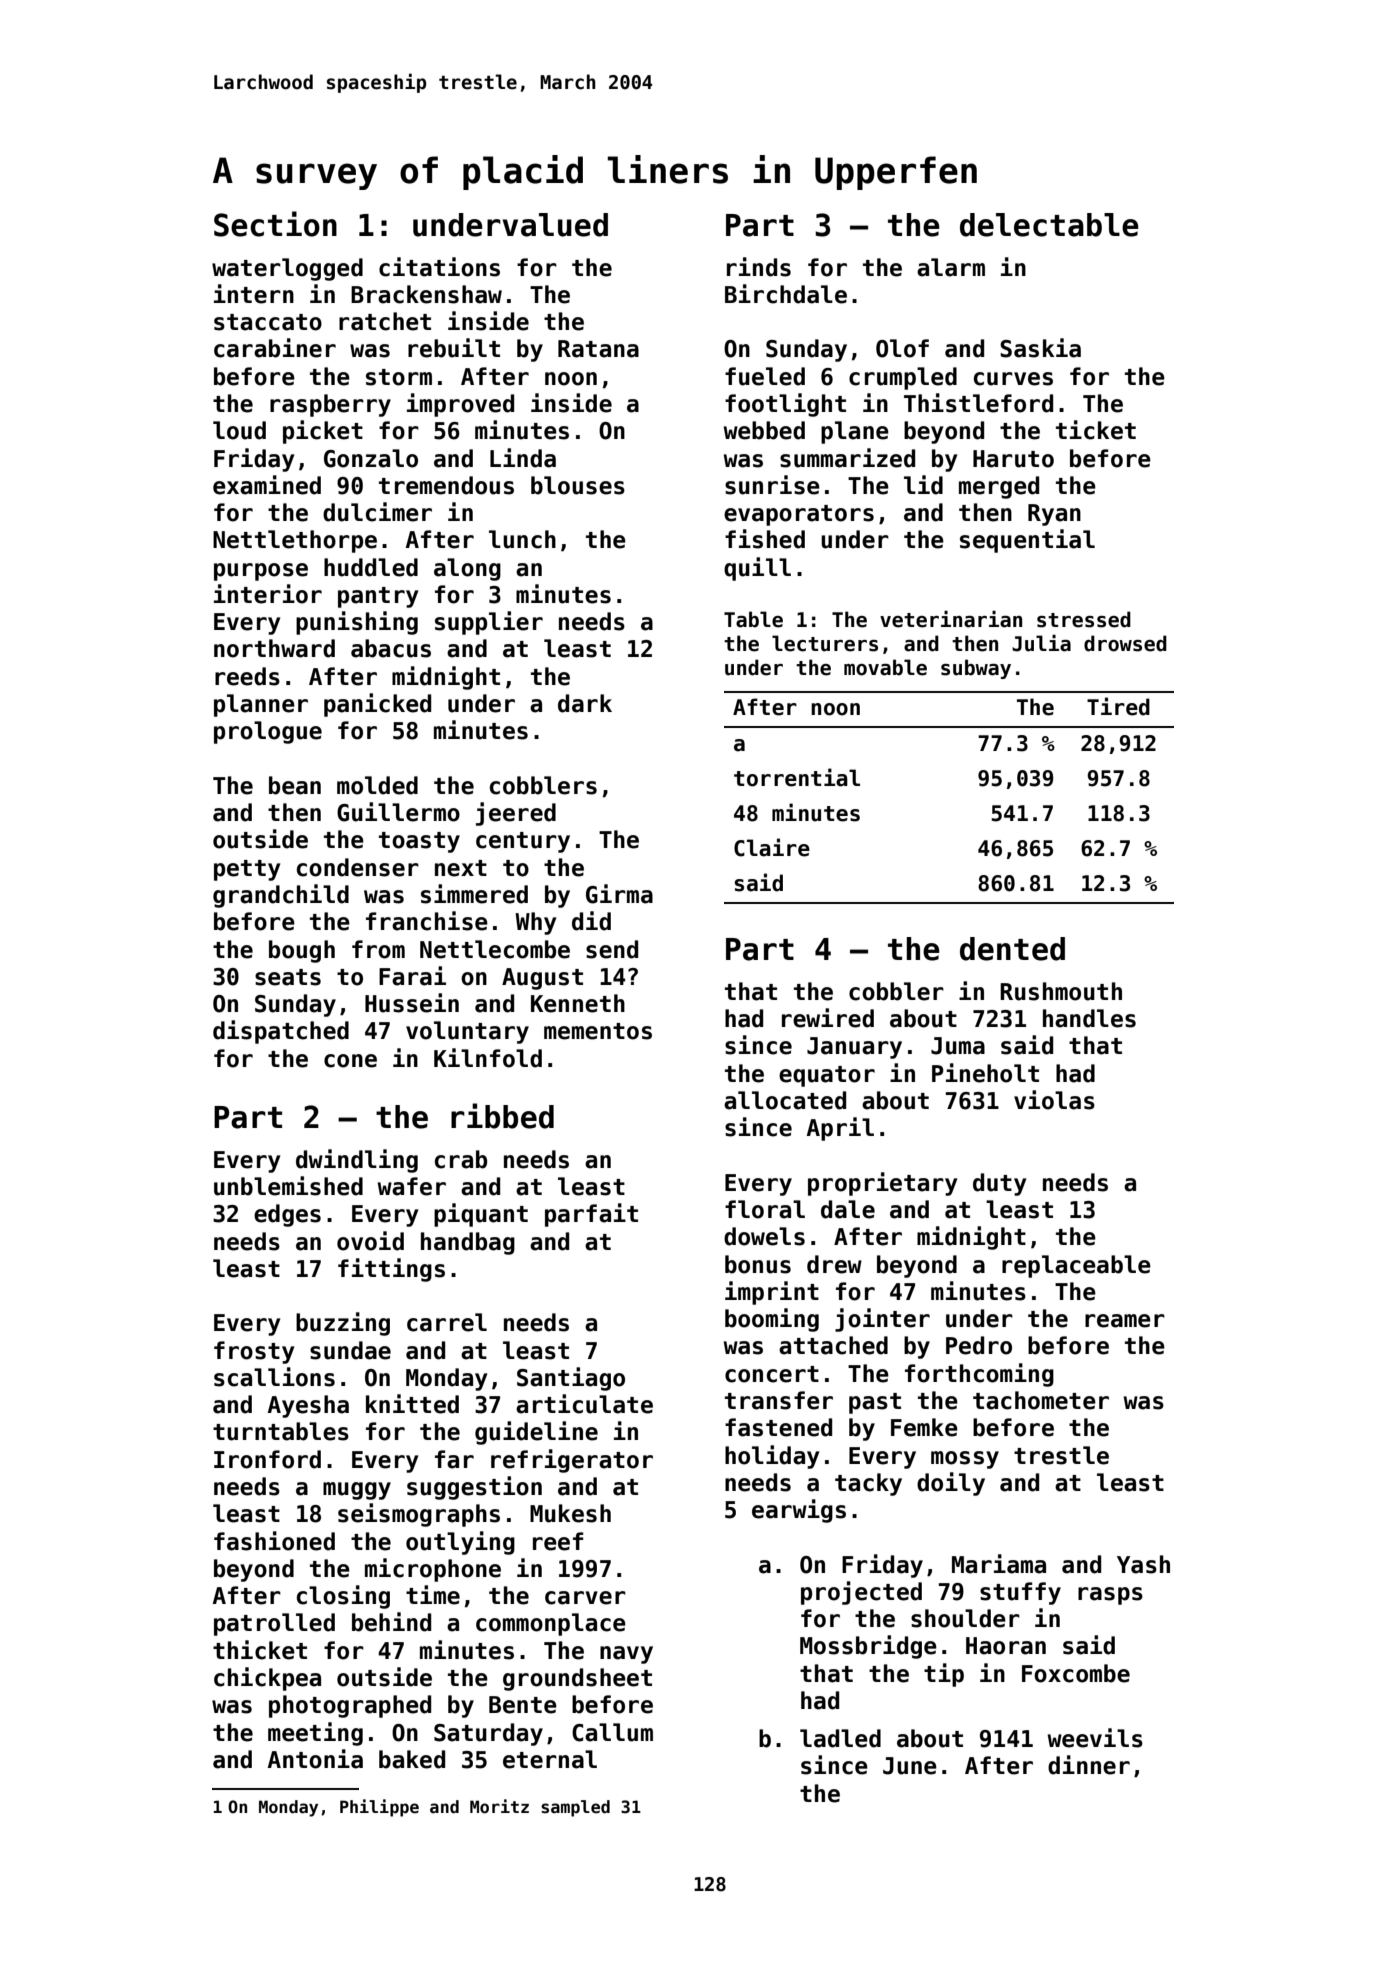 The width and height of the screenshot is (1386, 1969). Describe the element at coordinates (951, 267) in the screenshot. I see `alarm` at that location.
